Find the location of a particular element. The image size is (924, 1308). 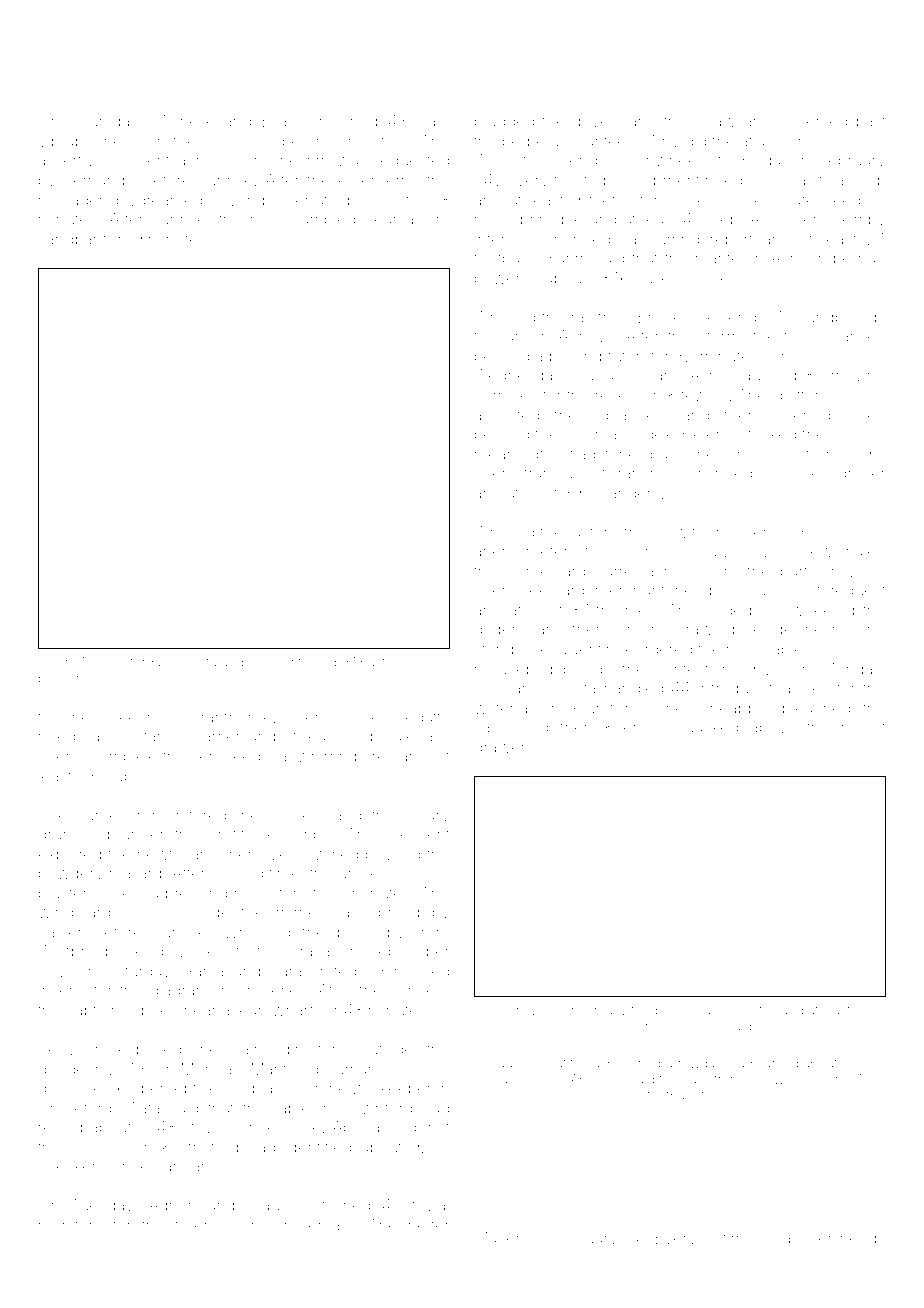

layover is located at coordinates (806, 1240).
